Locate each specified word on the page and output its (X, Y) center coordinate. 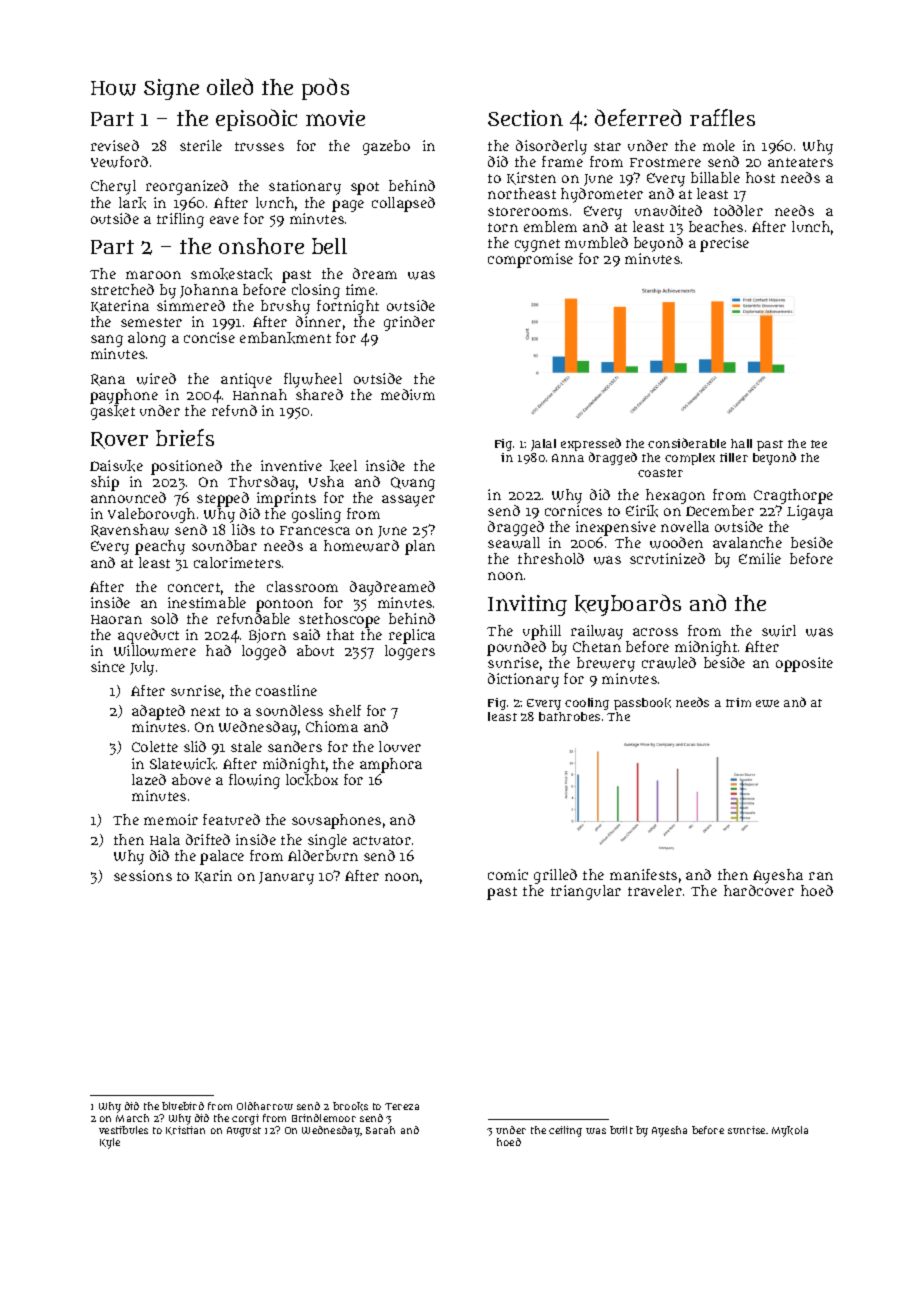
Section (525, 118)
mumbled (596, 242)
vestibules (123, 1130)
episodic (256, 120)
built (621, 1130)
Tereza (402, 1106)
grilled (555, 876)
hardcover (759, 890)
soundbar (224, 545)
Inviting (527, 605)
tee (819, 444)
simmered (191, 305)
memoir (171, 819)
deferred (638, 117)
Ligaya (810, 512)
